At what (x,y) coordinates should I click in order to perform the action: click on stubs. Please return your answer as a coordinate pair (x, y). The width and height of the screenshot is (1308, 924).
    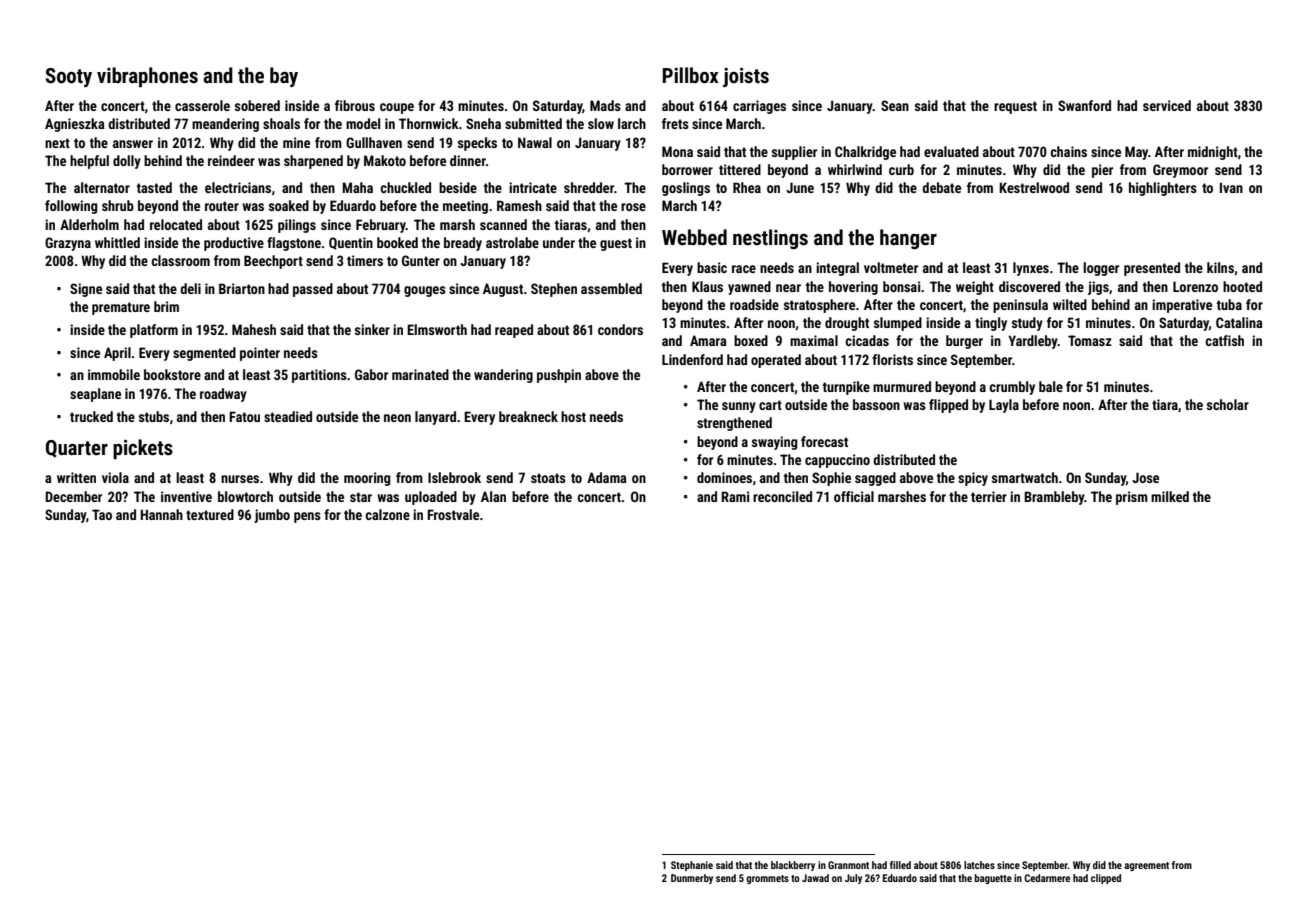
    Looking at the image, I should click on (154, 416).
